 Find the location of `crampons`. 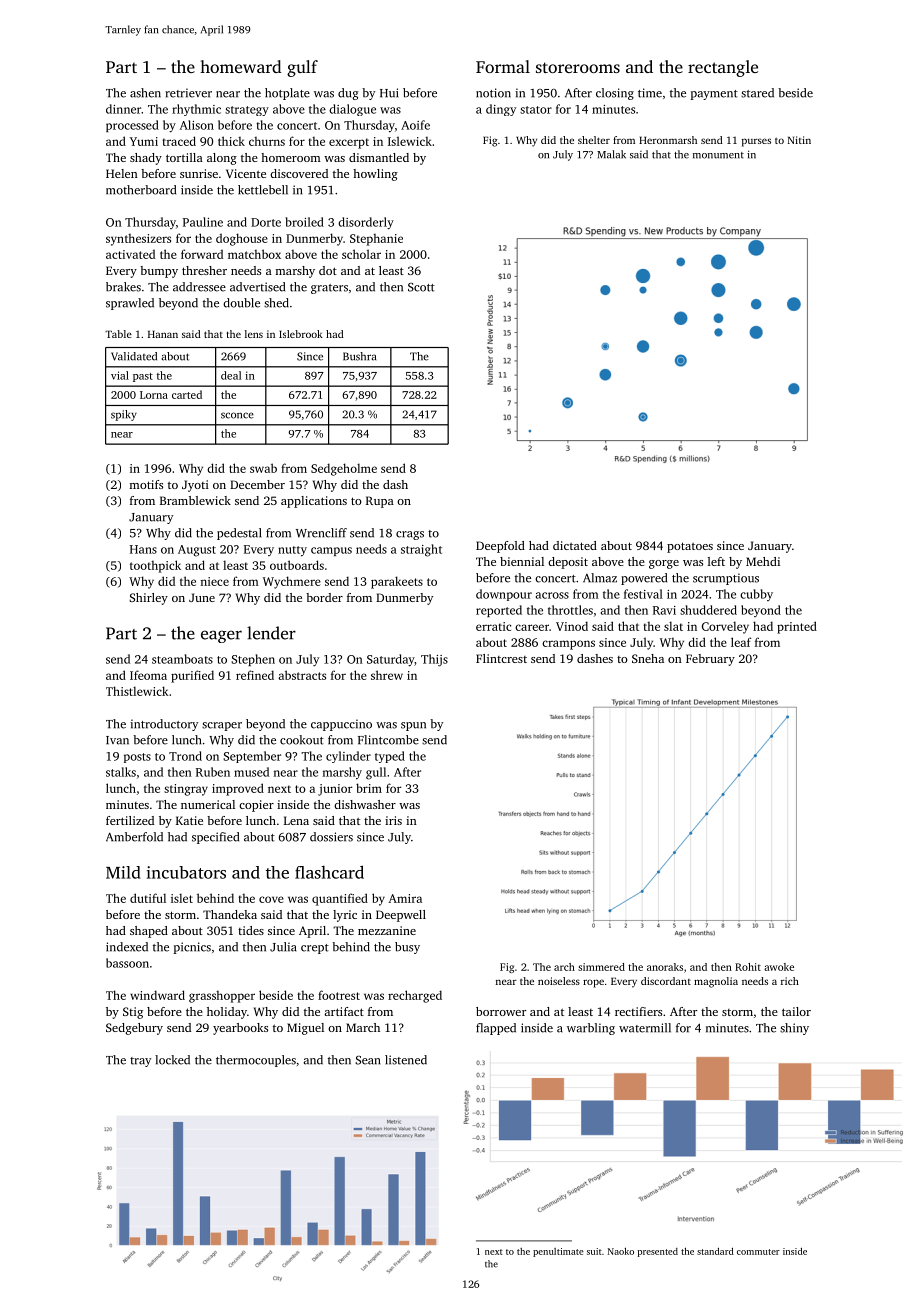

crampons is located at coordinates (568, 645).
